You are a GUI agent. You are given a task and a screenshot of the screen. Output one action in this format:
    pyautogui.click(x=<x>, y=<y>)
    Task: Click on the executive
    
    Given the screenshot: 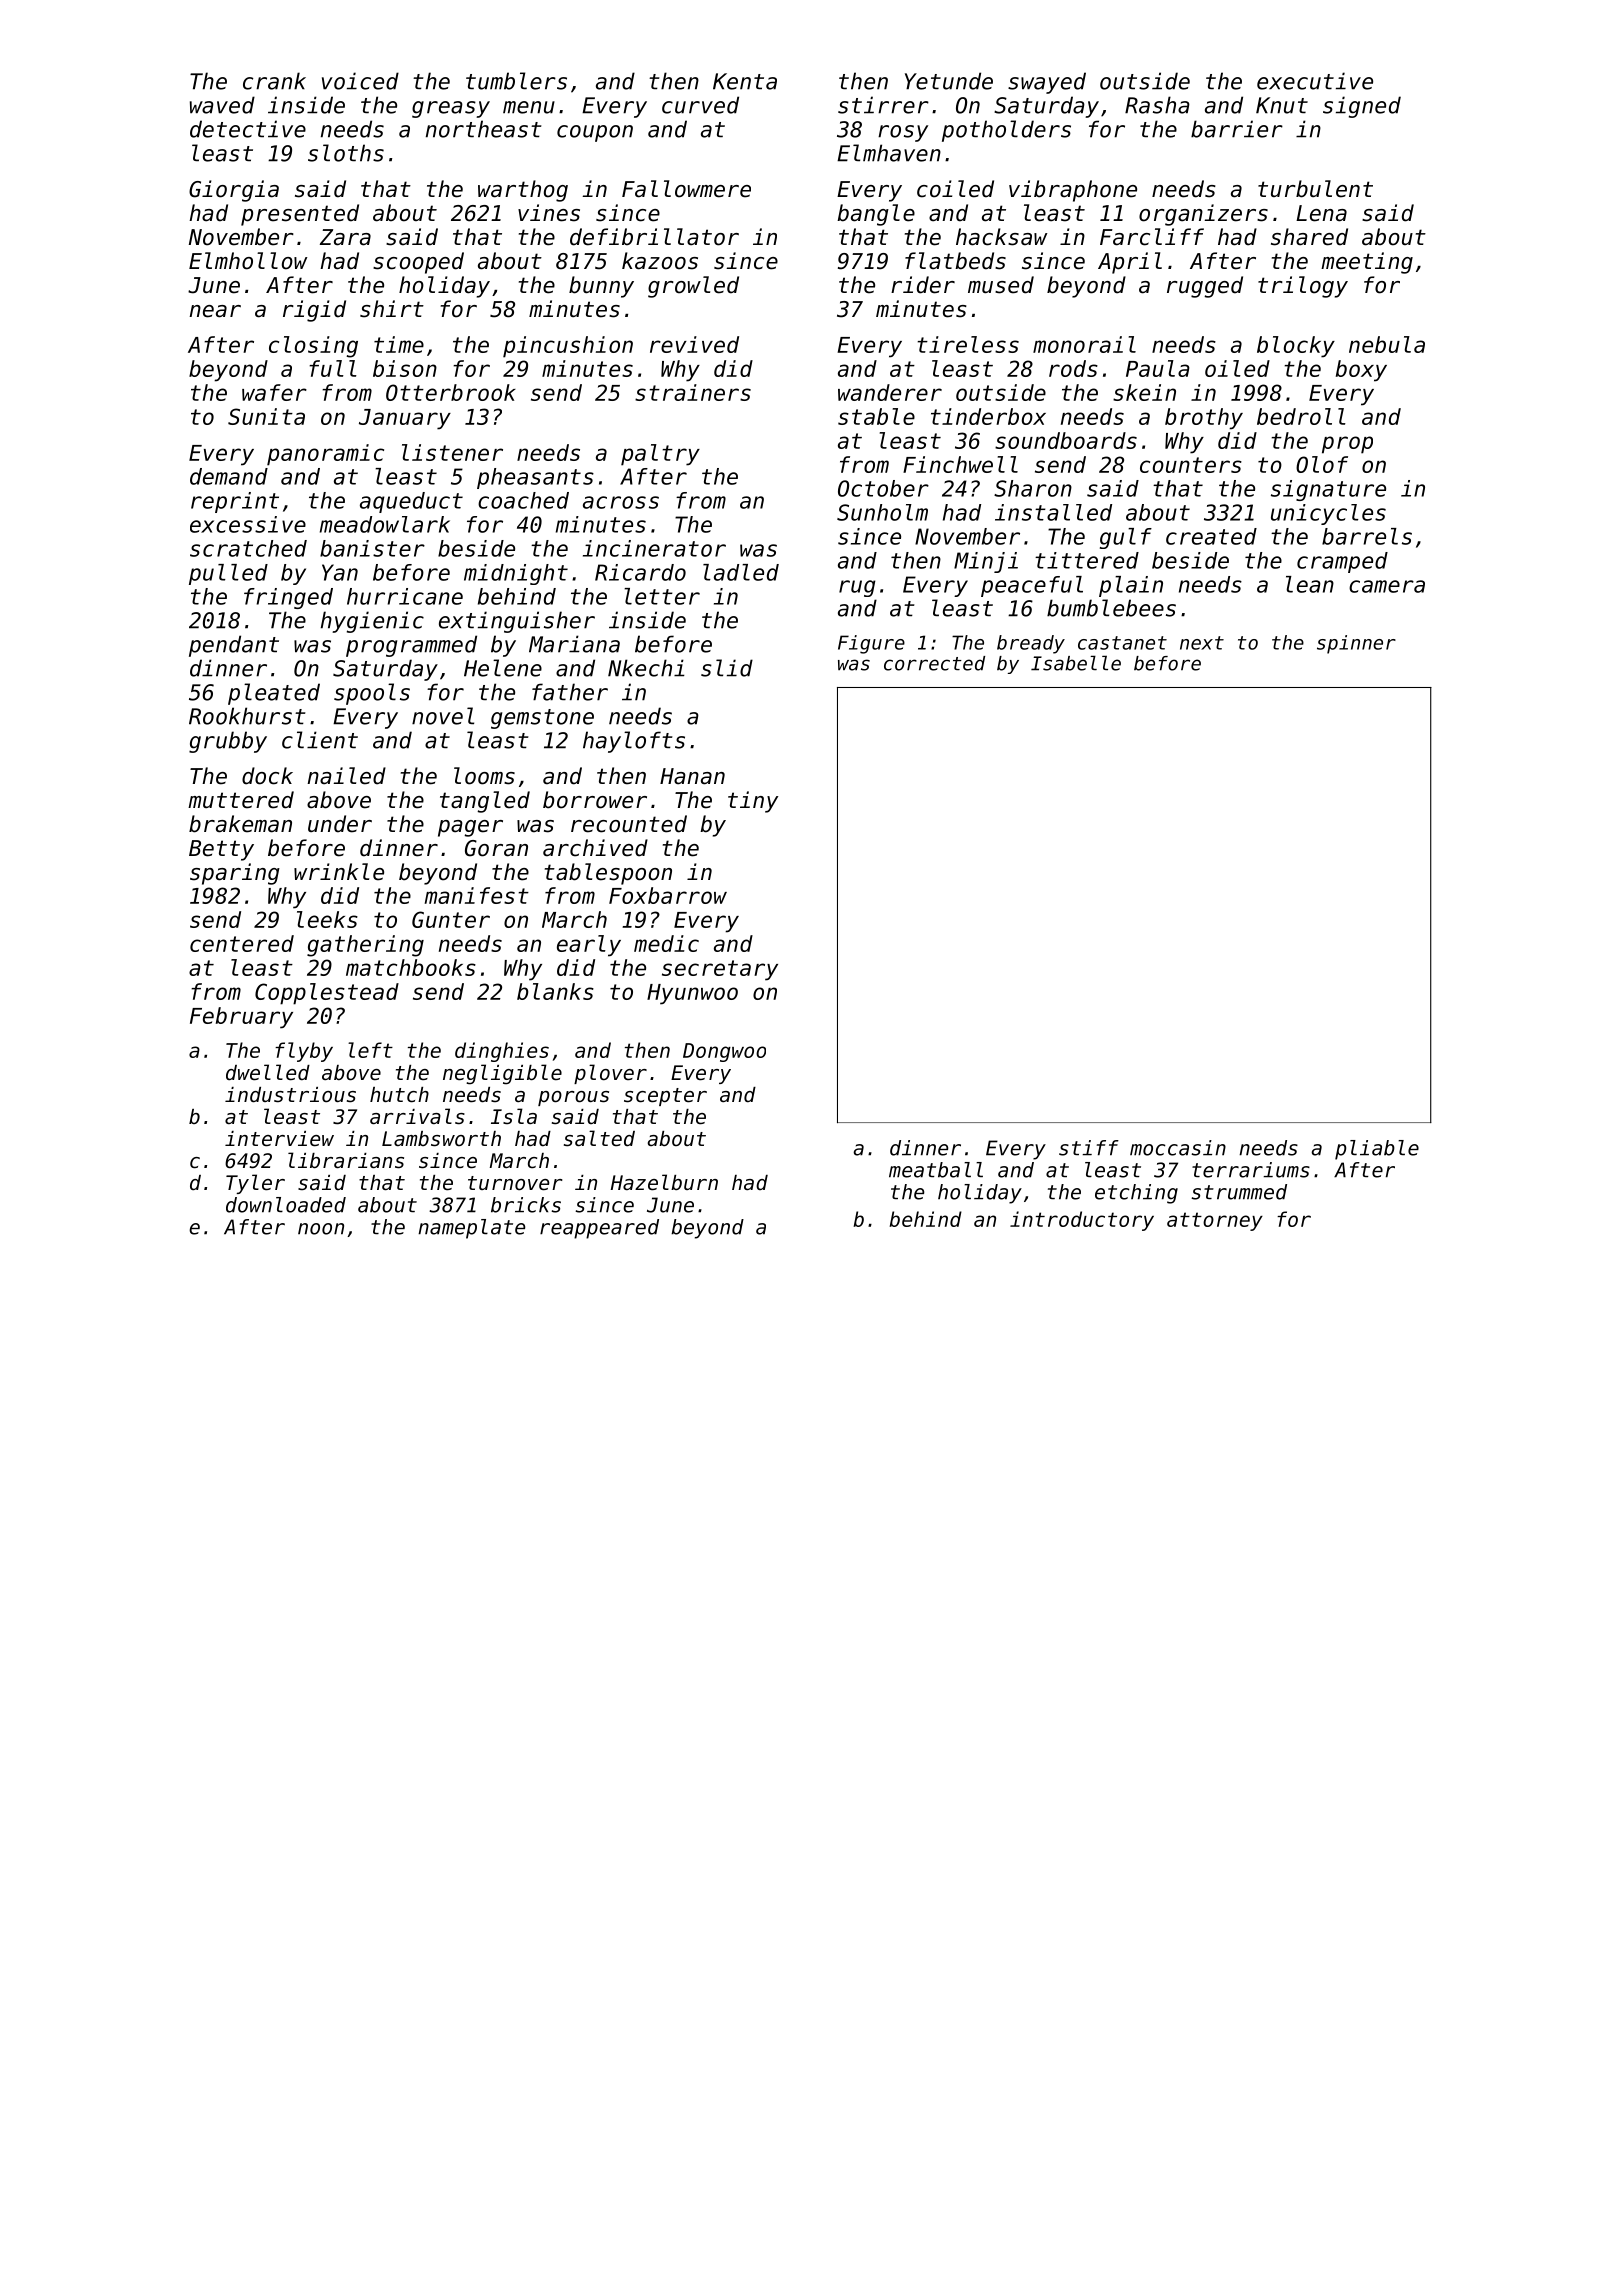 What is the action you would take?
    pyautogui.click(x=1315, y=81)
